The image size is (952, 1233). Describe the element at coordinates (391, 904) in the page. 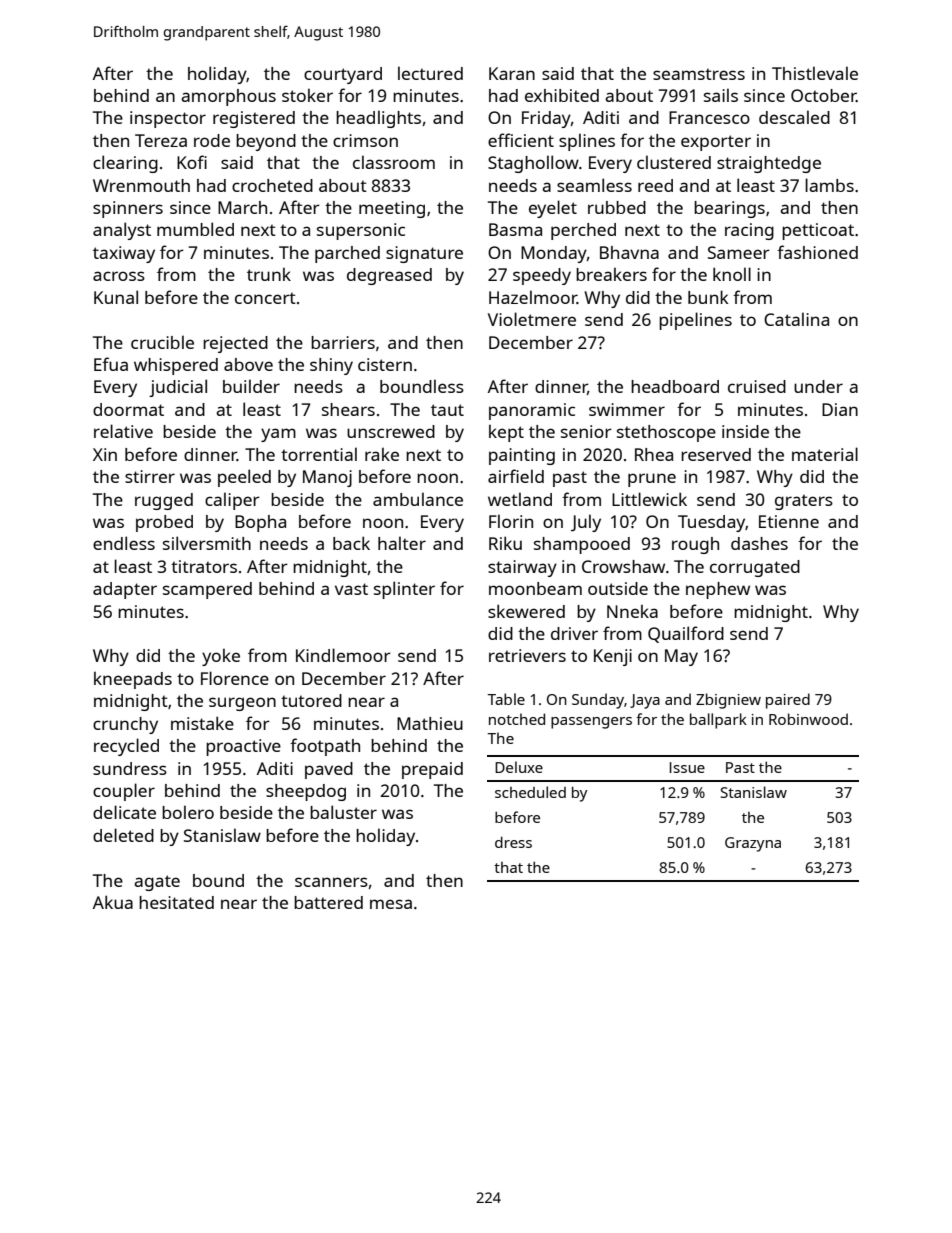

I see `mesa` at that location.
